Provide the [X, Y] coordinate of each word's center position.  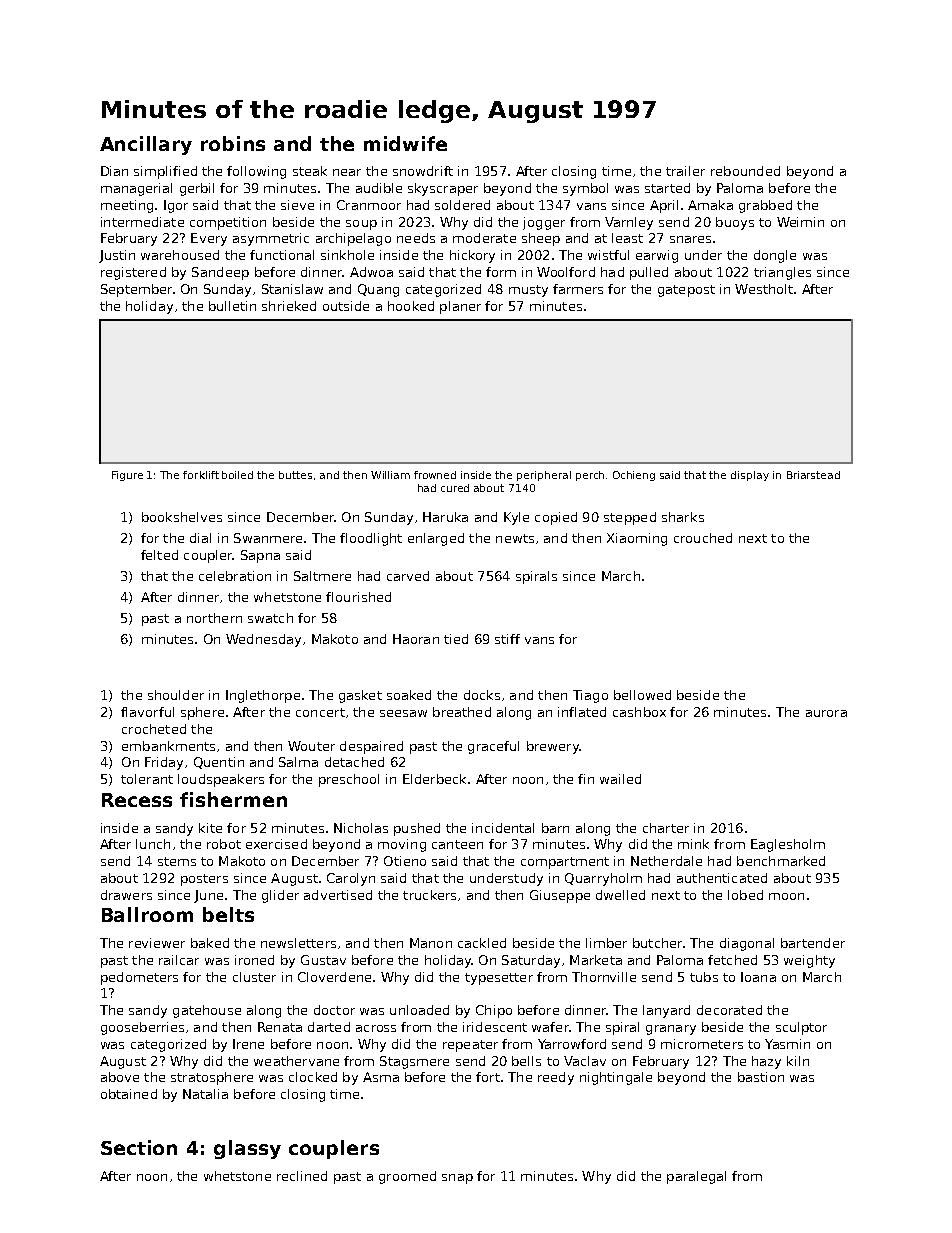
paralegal [696, 1177]
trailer [685, 171]
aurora [826, 713]
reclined [302, 1176]
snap [457, 1179]
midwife [405, 143]
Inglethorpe [263, 696]
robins [233, 143]
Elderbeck [434, 779]
